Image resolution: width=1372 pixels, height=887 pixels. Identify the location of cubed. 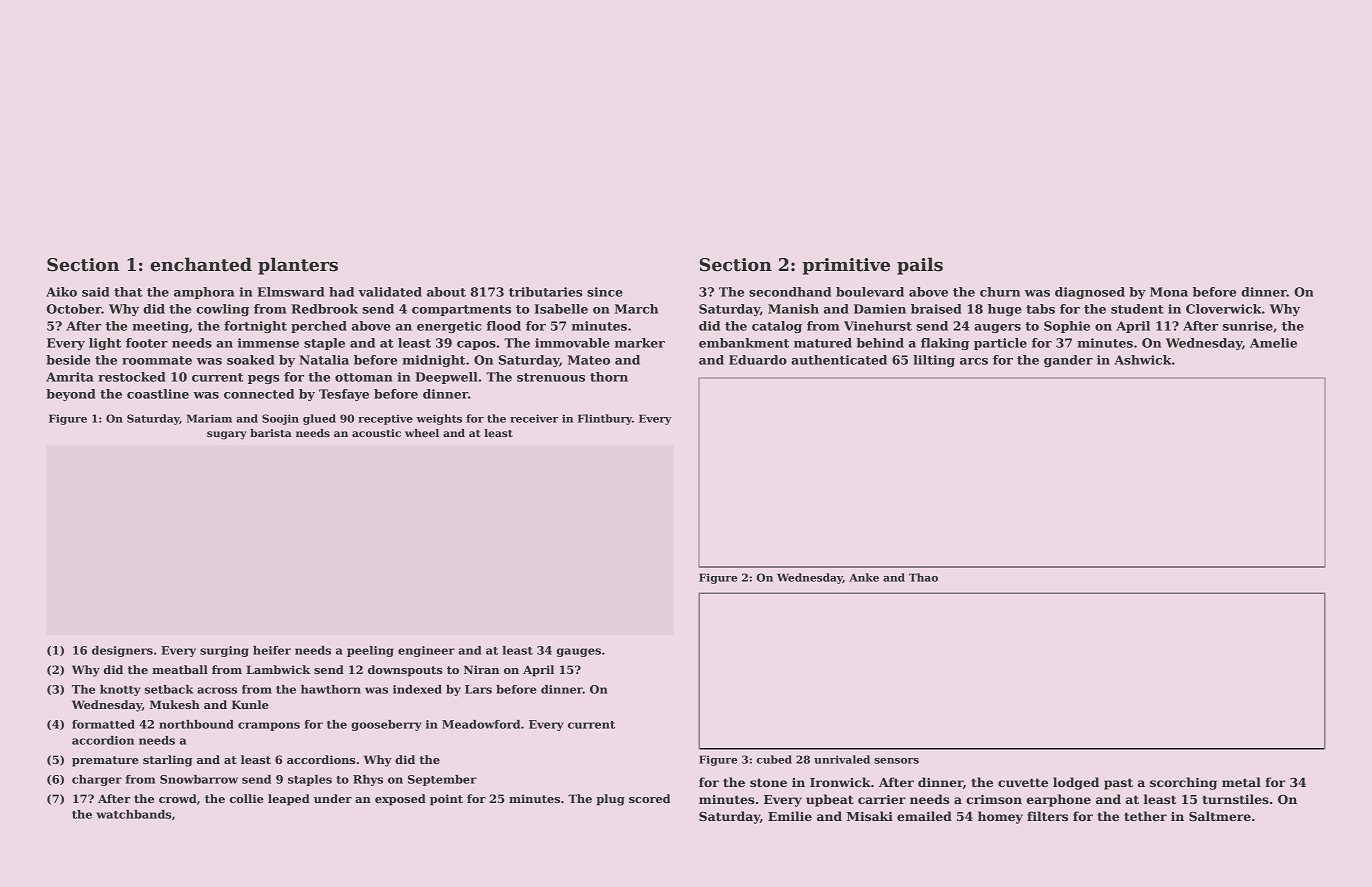
(774, 759).
